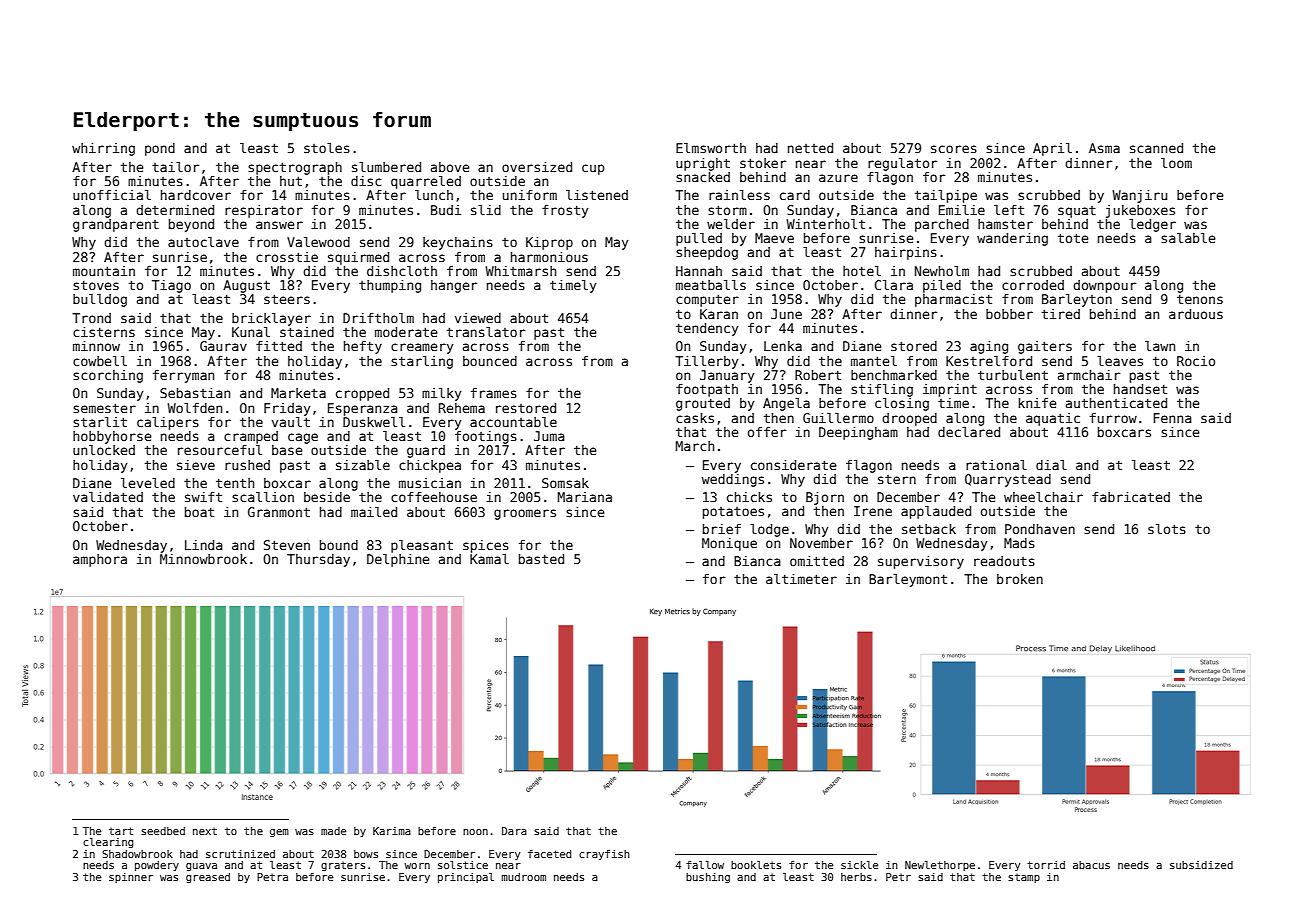  Describe the element at coordinates (969, 432) in the screenshot. I see `declared` at that location.
